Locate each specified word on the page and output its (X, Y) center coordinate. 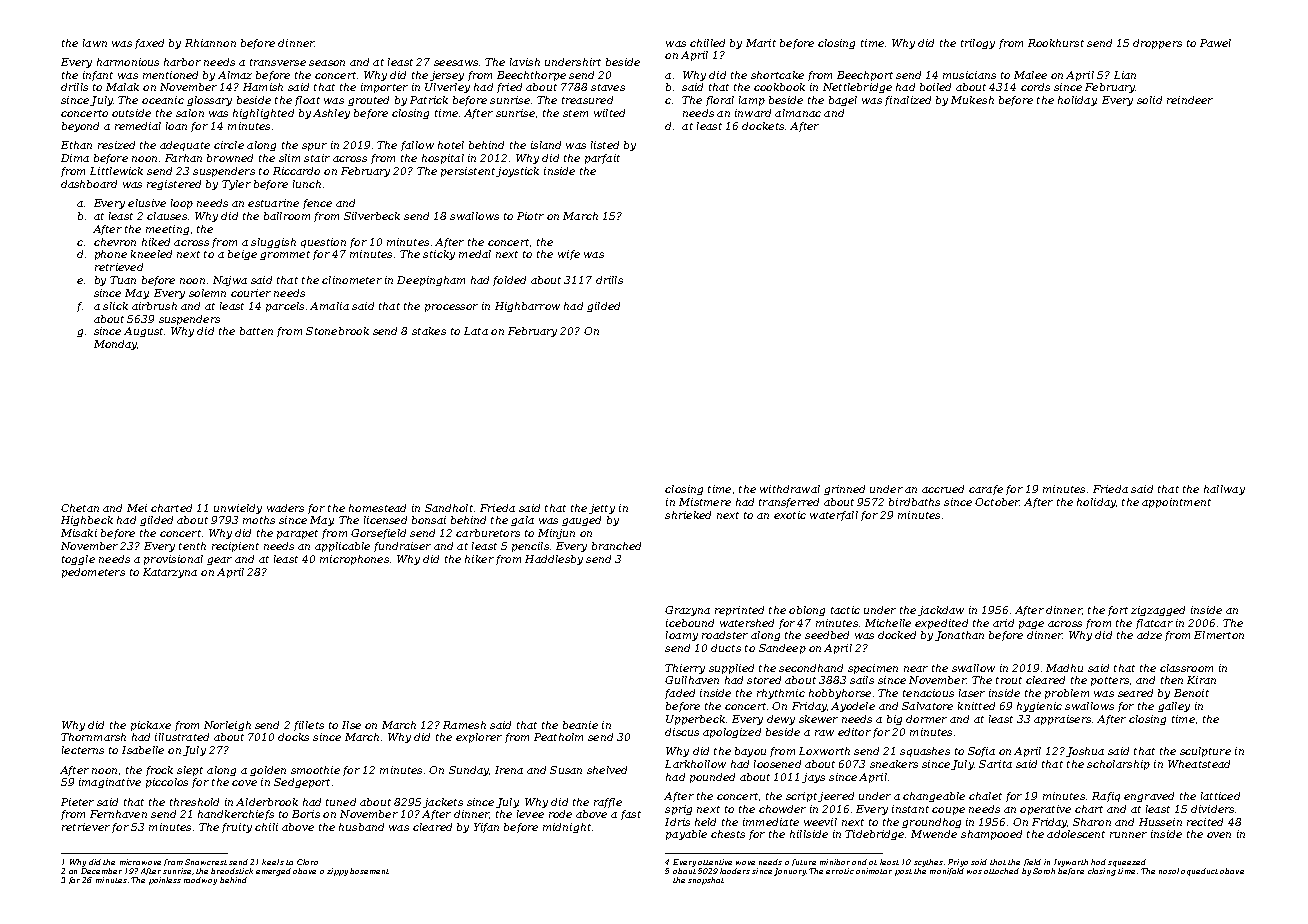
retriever (86, 827)
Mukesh (972, 100)
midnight (567, 828)
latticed (1220, 796)
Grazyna (687, 611)
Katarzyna (170, 573)
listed (605, 145)
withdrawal (790, 489)
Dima (75, 158)
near (916, 669)
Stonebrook (337, 331)
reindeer (1190, 100)
